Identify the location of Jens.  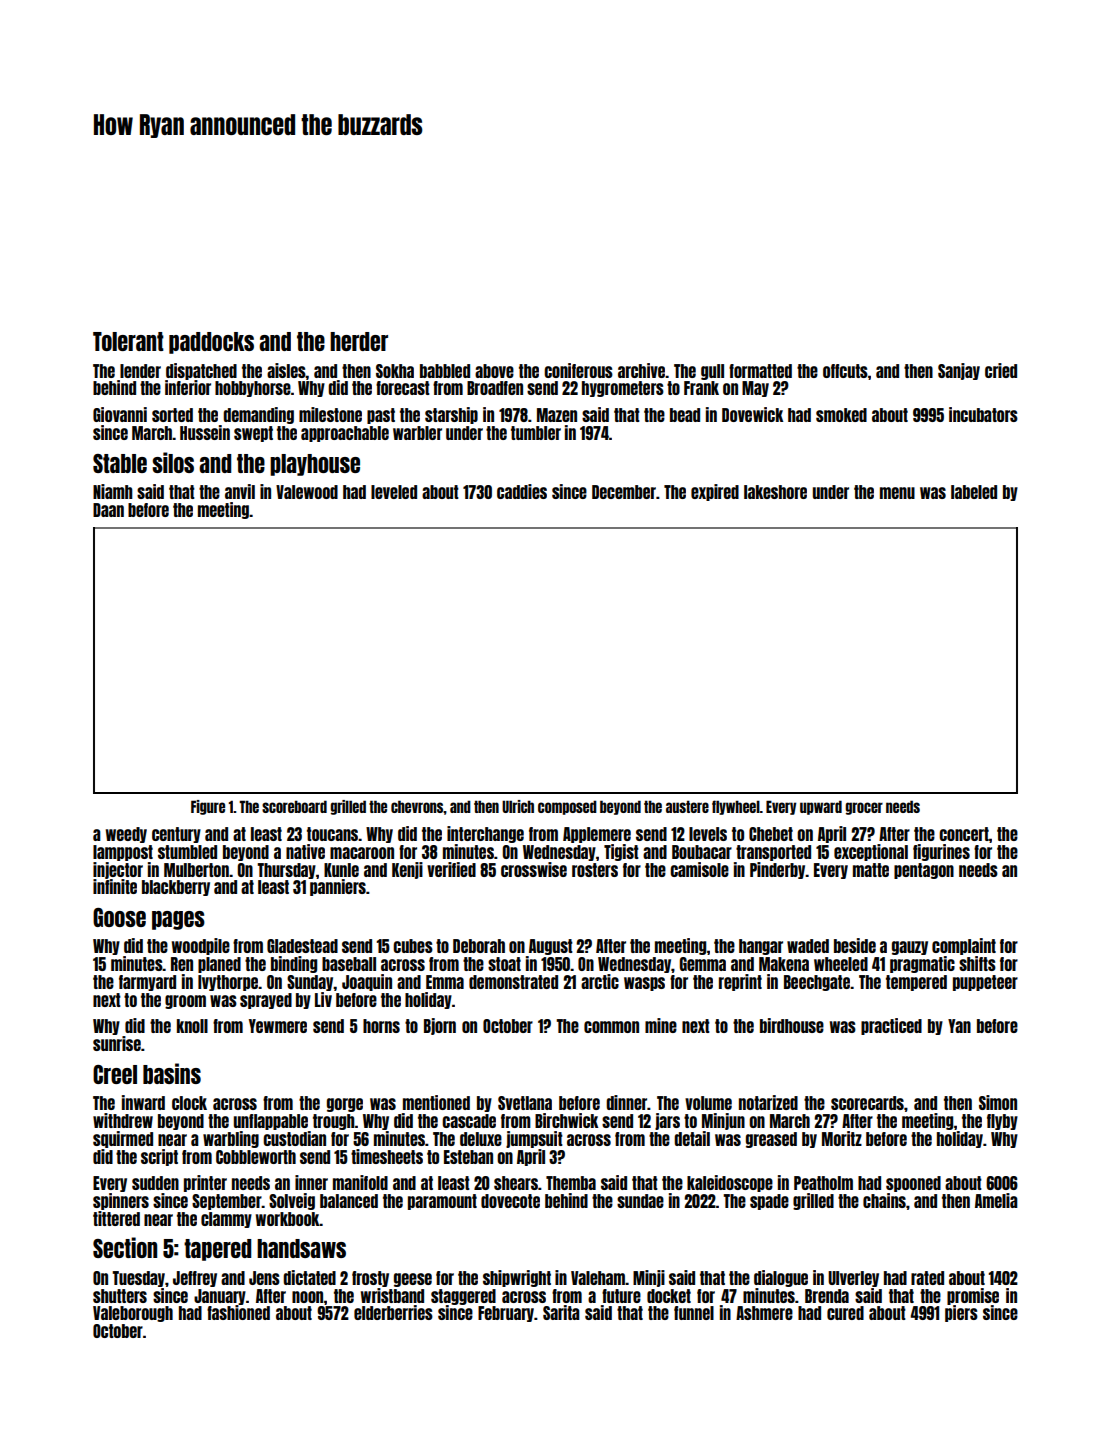
(264, 1278).
